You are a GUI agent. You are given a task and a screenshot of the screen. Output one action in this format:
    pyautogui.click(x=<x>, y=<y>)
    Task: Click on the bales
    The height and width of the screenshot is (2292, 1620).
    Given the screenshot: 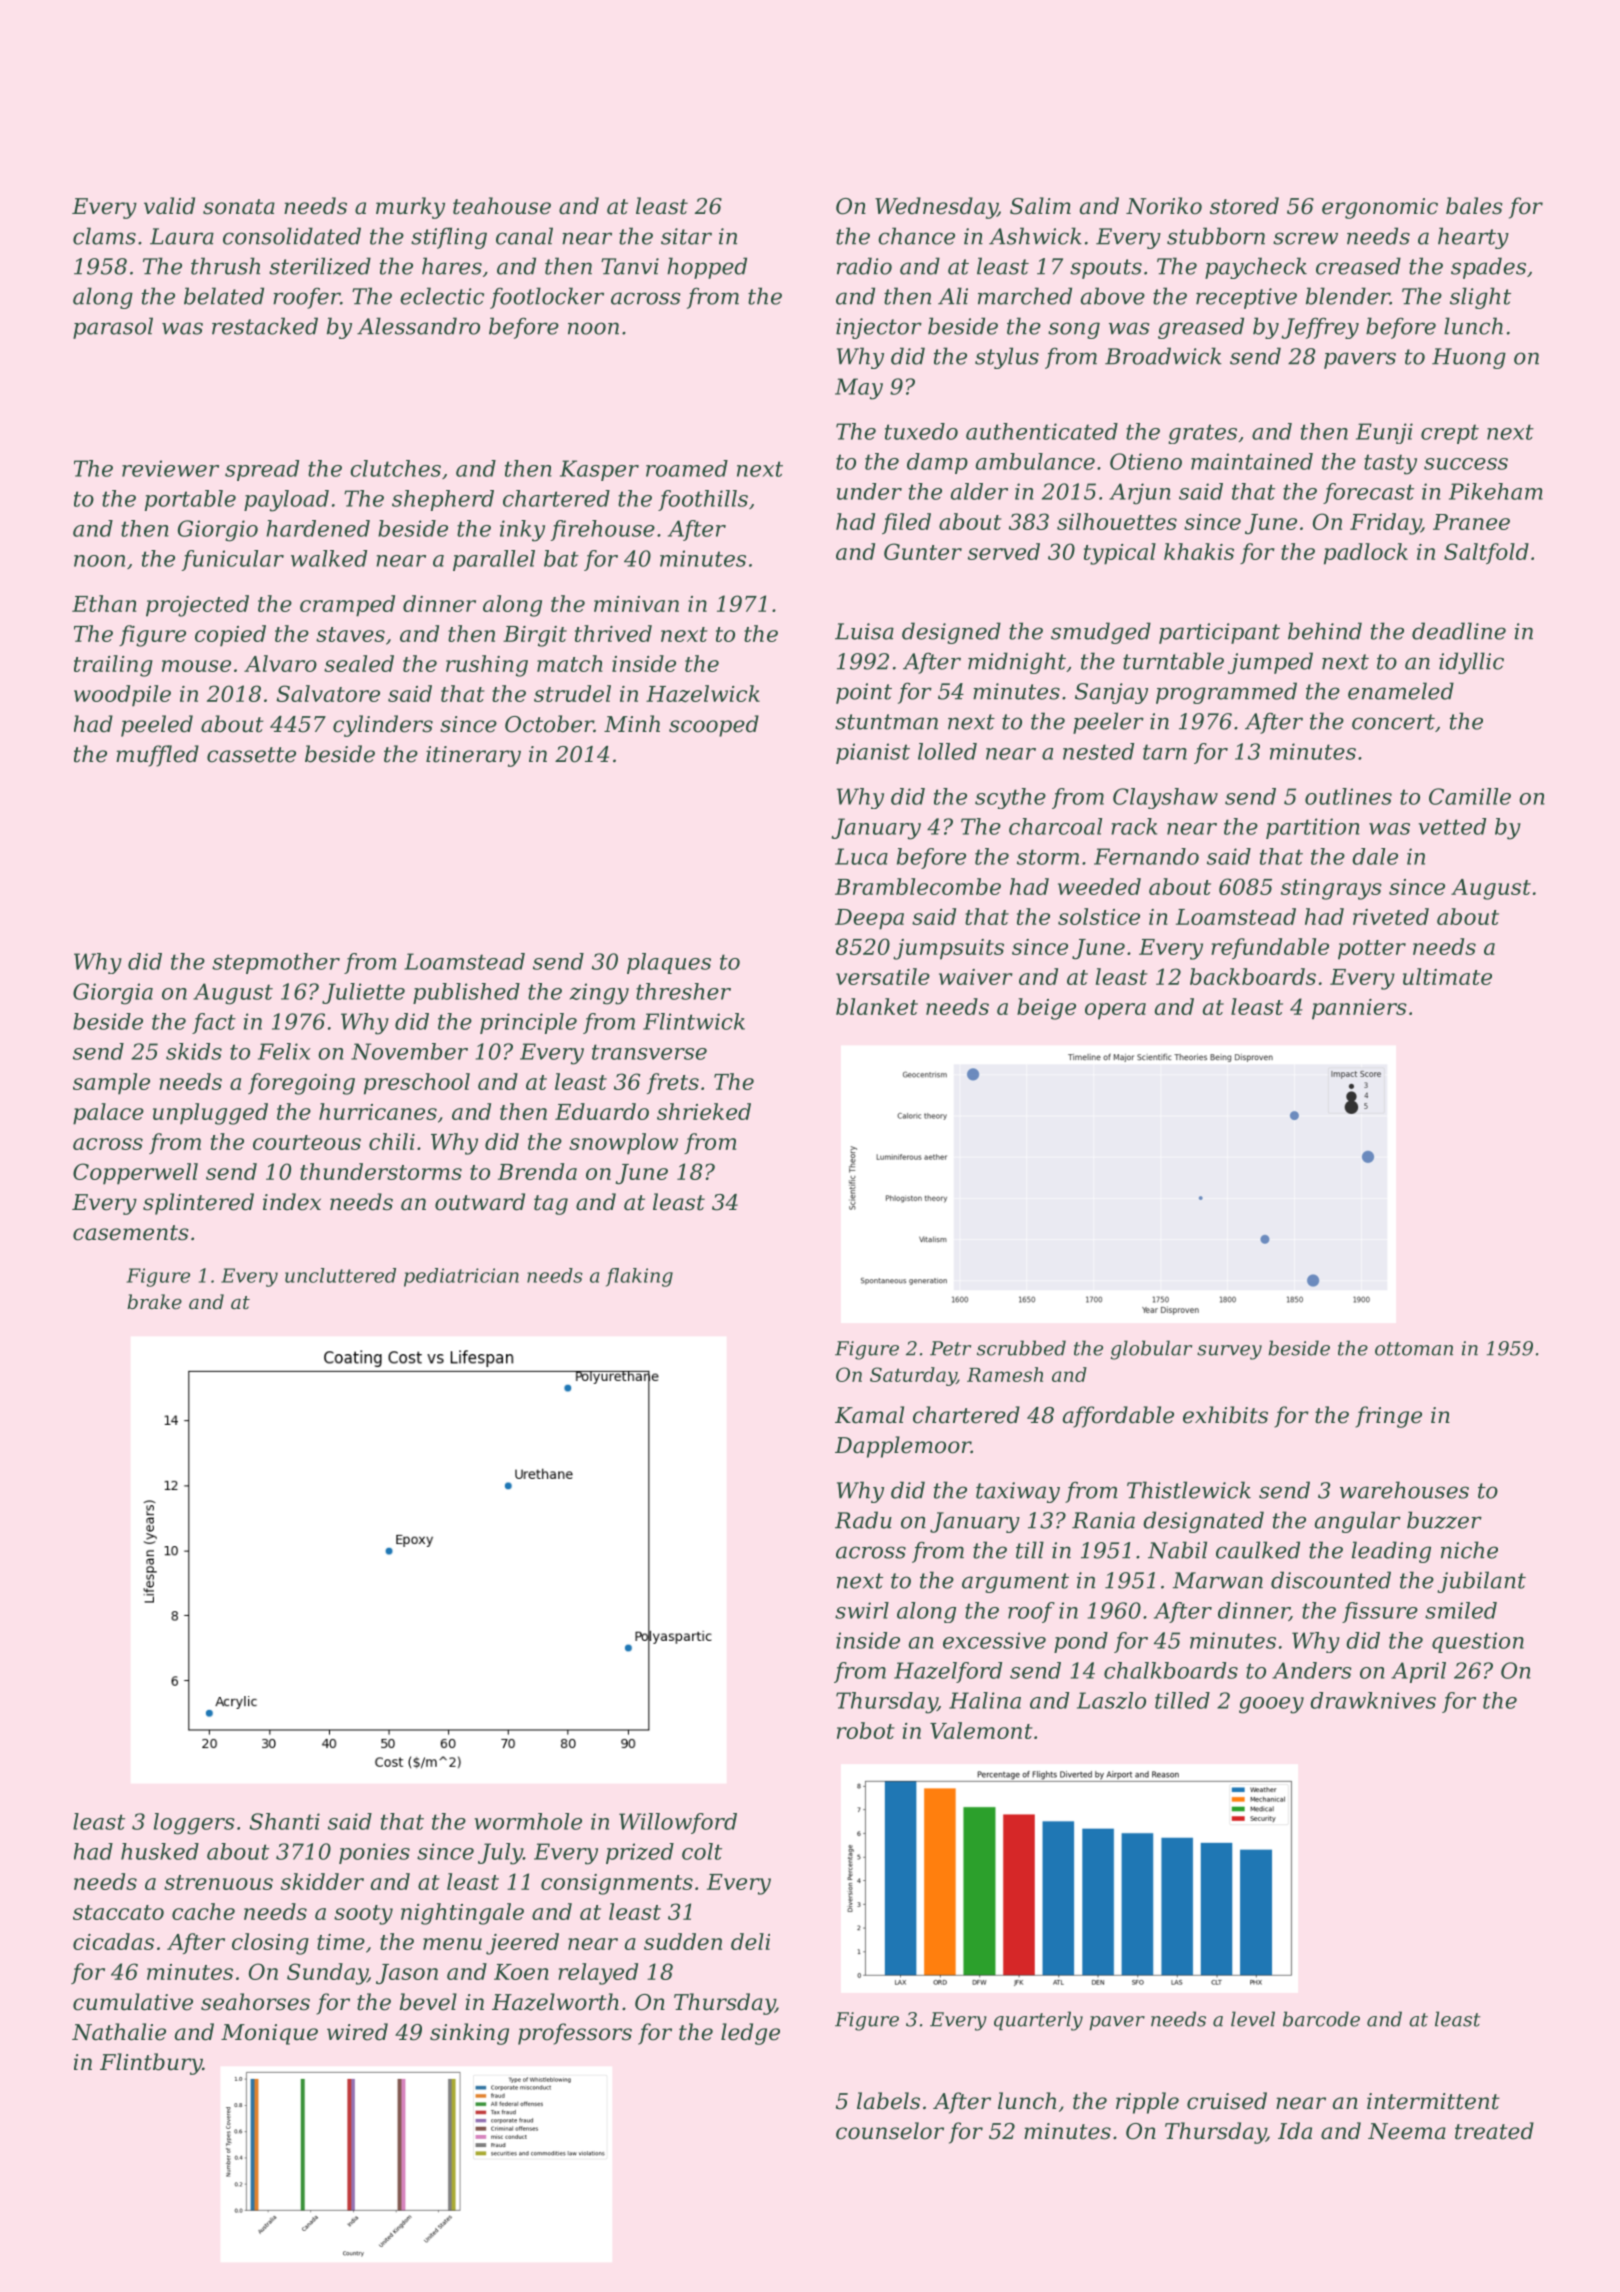 What is the action you would take?
    pyautogui.click(x=1474, y=206)
